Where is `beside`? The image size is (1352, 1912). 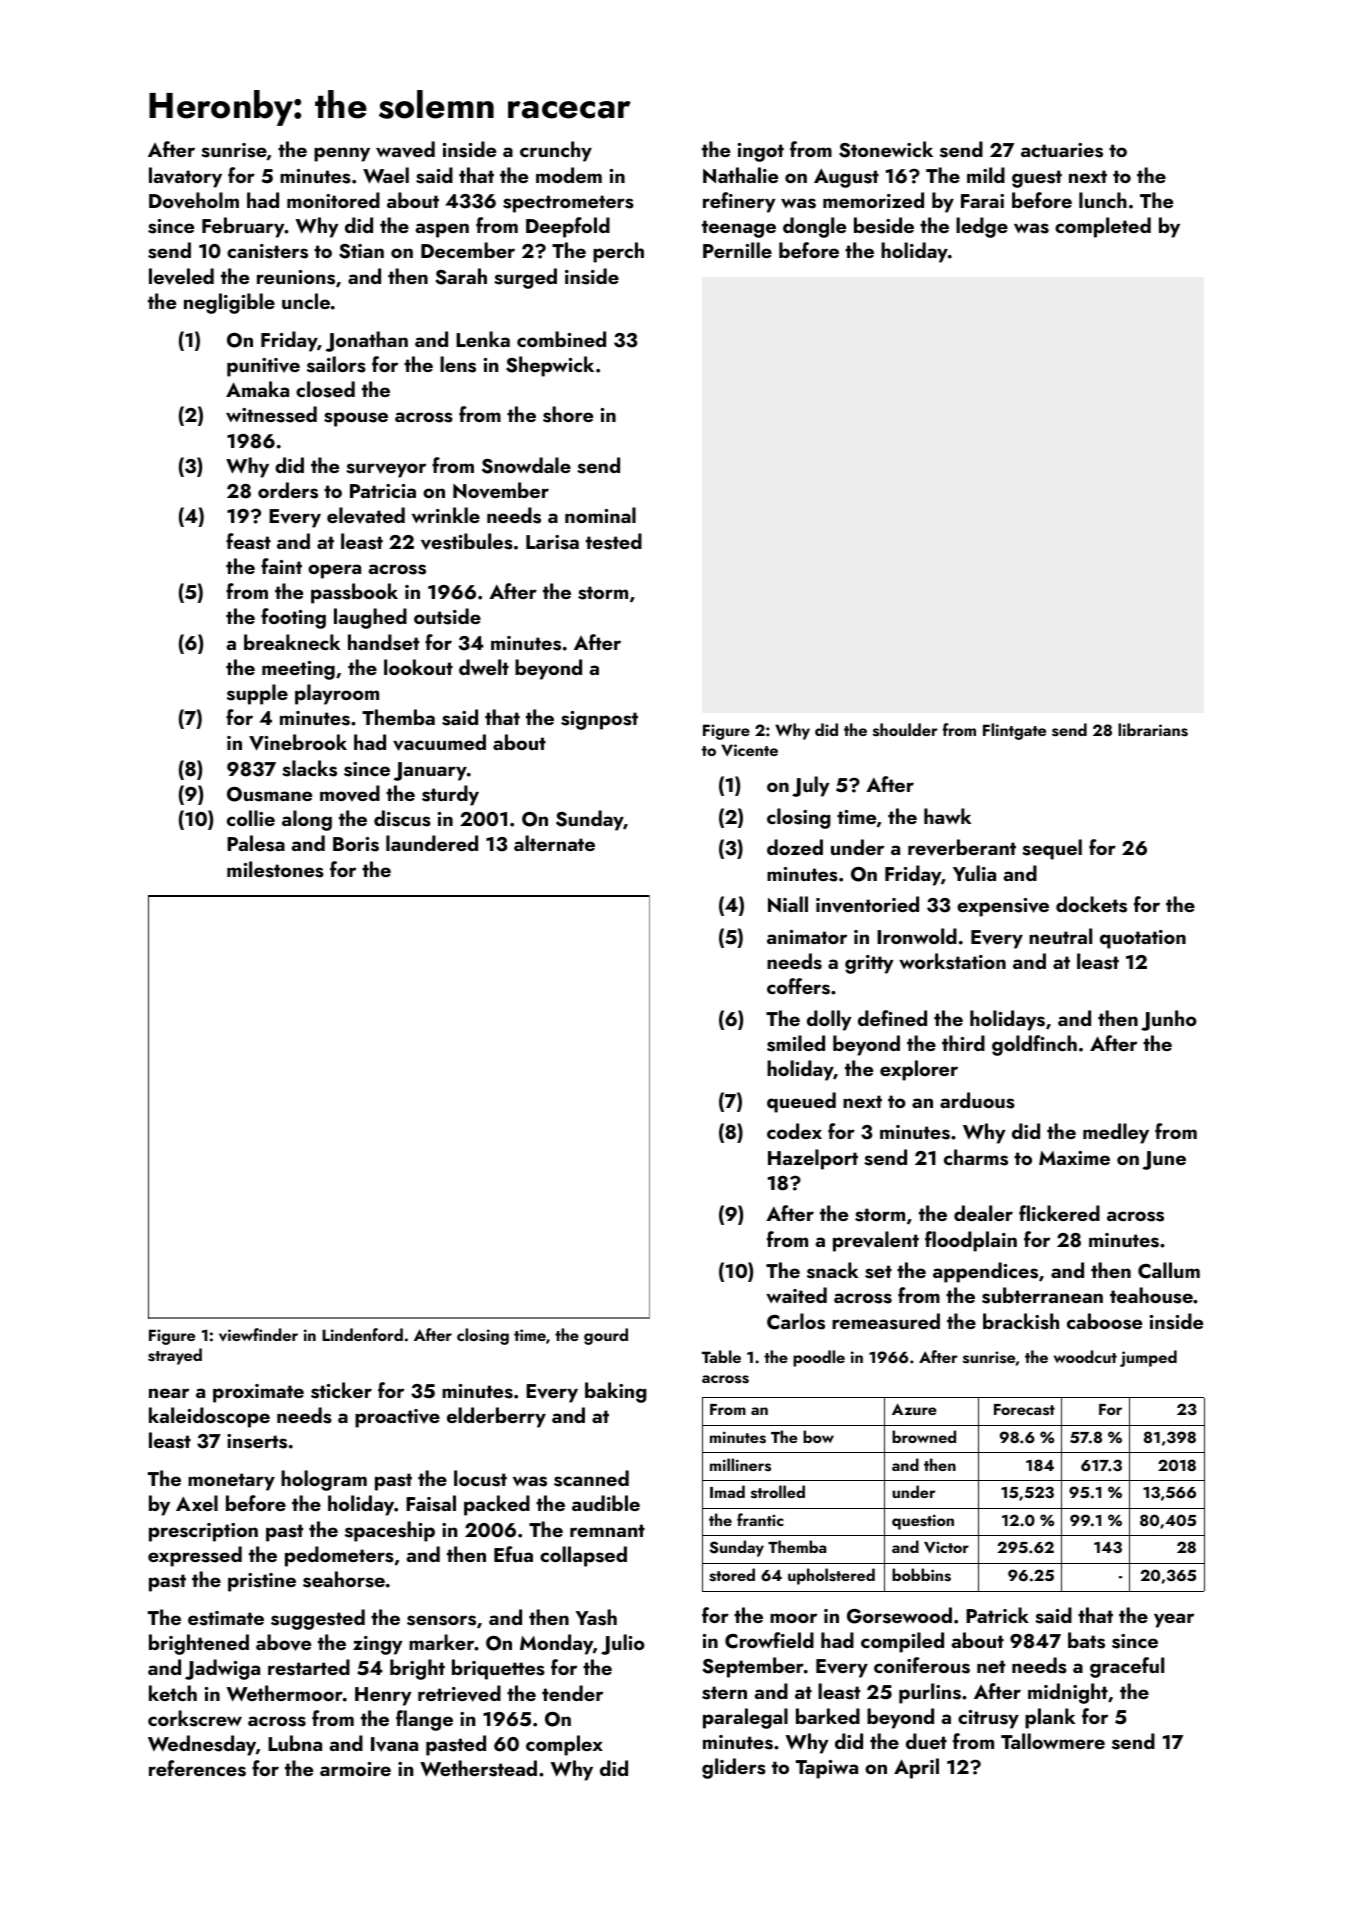
beside is located at coordinates (884, 225).
